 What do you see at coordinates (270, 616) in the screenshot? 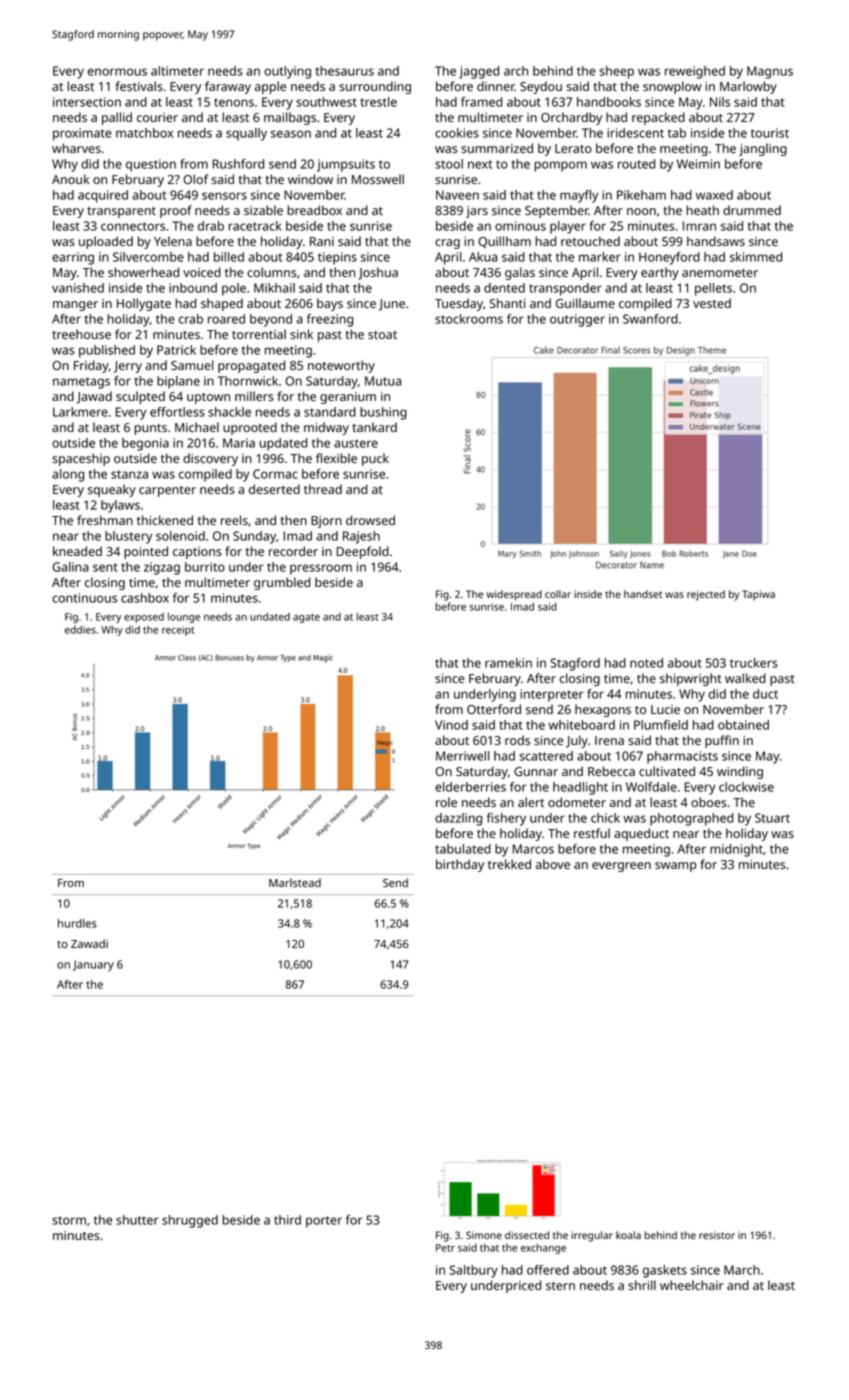
I see `undated` at bounding box center [270, 616].
